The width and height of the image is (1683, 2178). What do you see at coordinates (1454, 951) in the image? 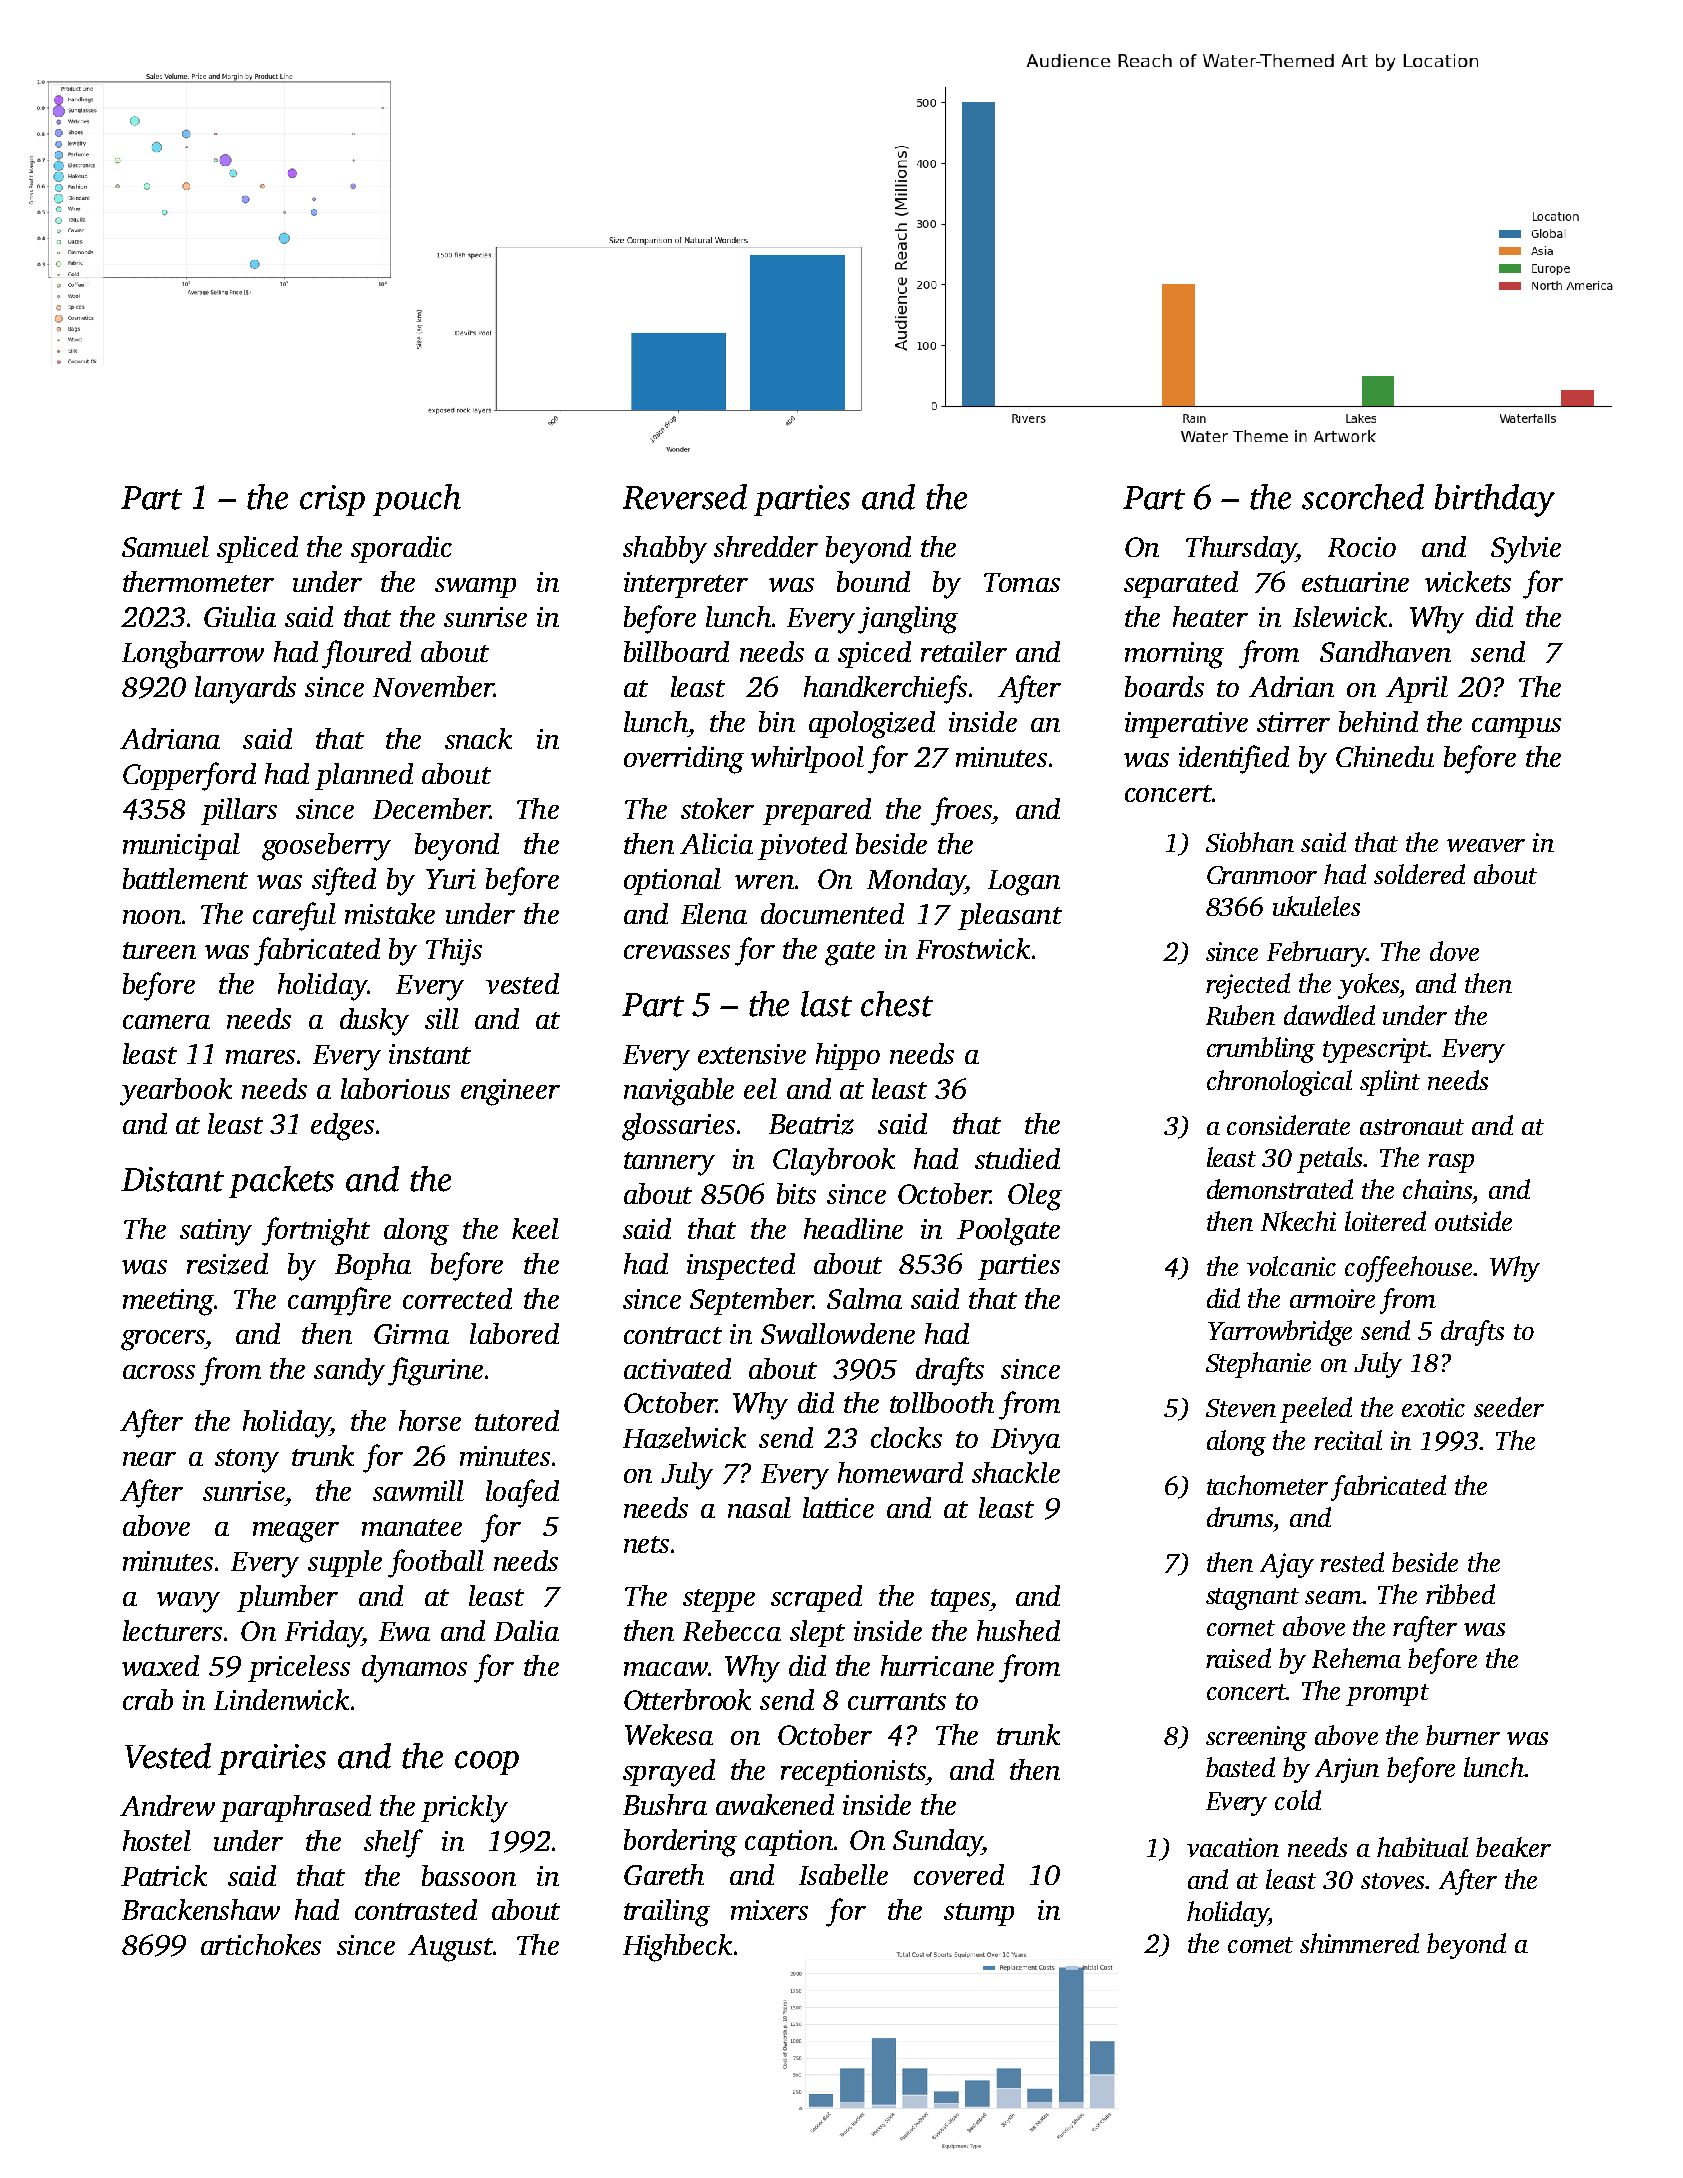
I see `dove` at bounding box center [1454, 951].
